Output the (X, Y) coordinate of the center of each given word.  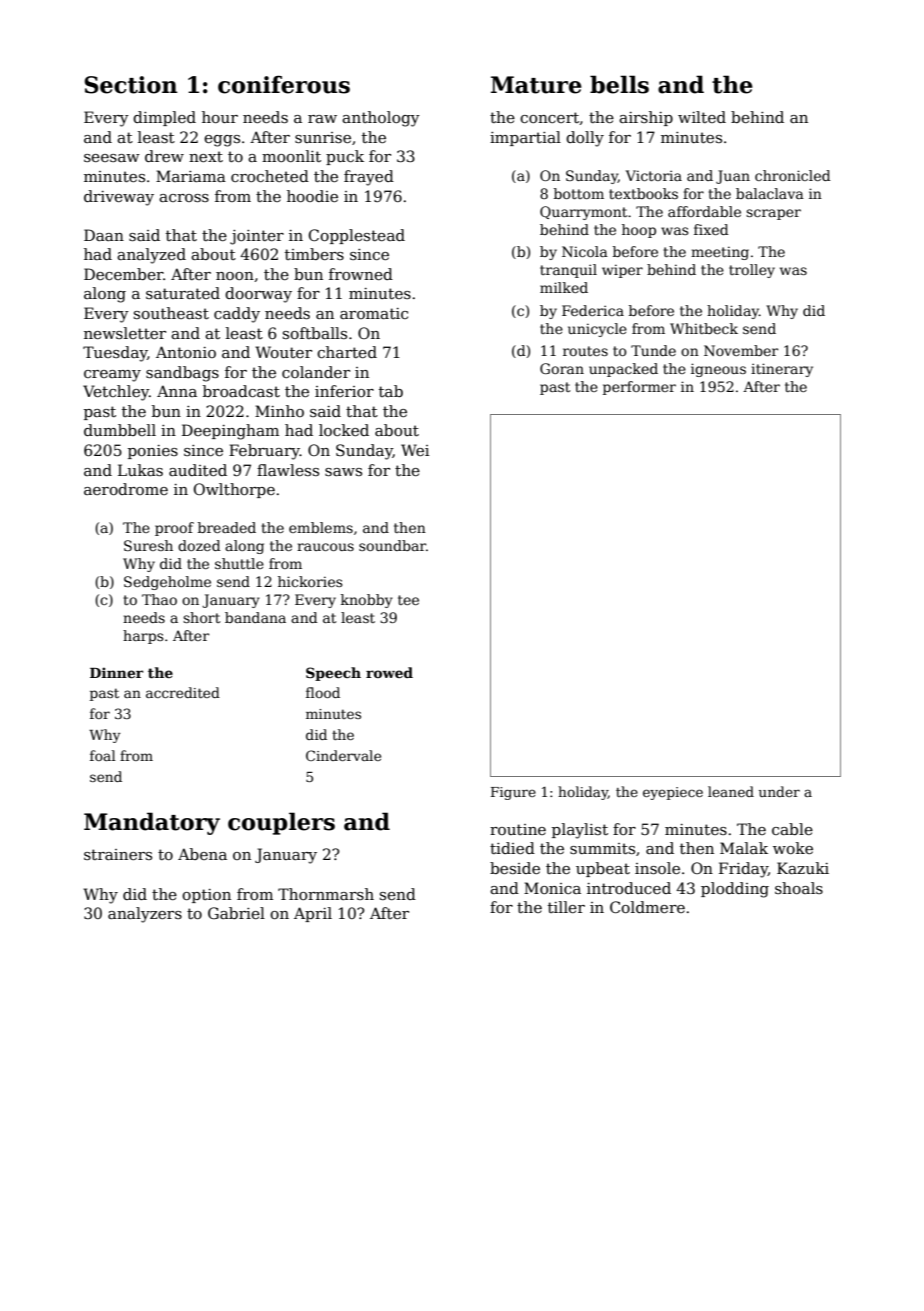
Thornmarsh (326, 894)
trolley (752, 271)
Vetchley (116, 393)
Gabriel (236, 913)
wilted (702, 117)
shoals (799, 888)
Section (131, 85)
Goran (562, 368)
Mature (536, 85)
